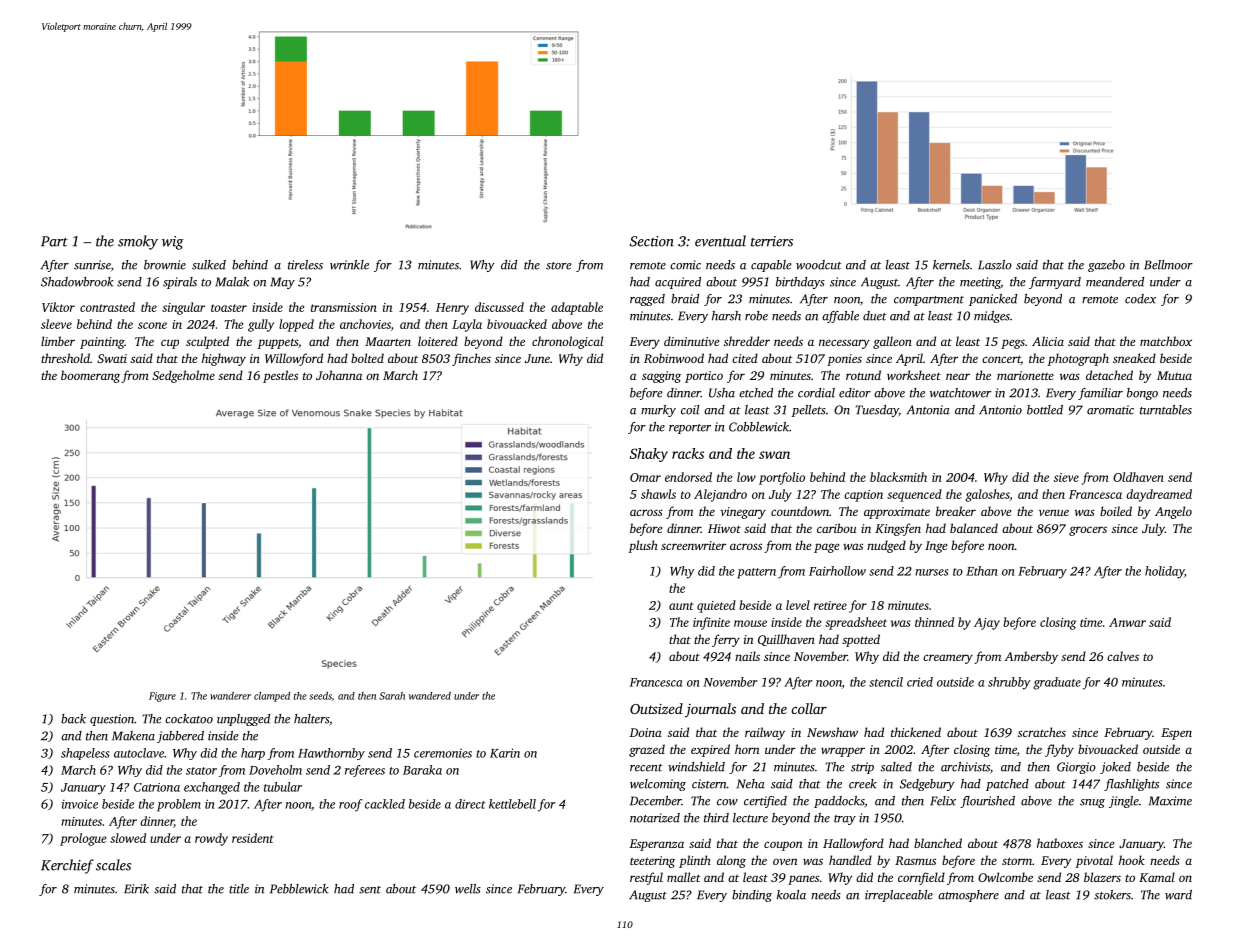 This screenshot has height=952, width=1233. What do you see at coordinates (90, 376) in the screenshot?
I see `boomerang` at bounding box center [90, 376].
